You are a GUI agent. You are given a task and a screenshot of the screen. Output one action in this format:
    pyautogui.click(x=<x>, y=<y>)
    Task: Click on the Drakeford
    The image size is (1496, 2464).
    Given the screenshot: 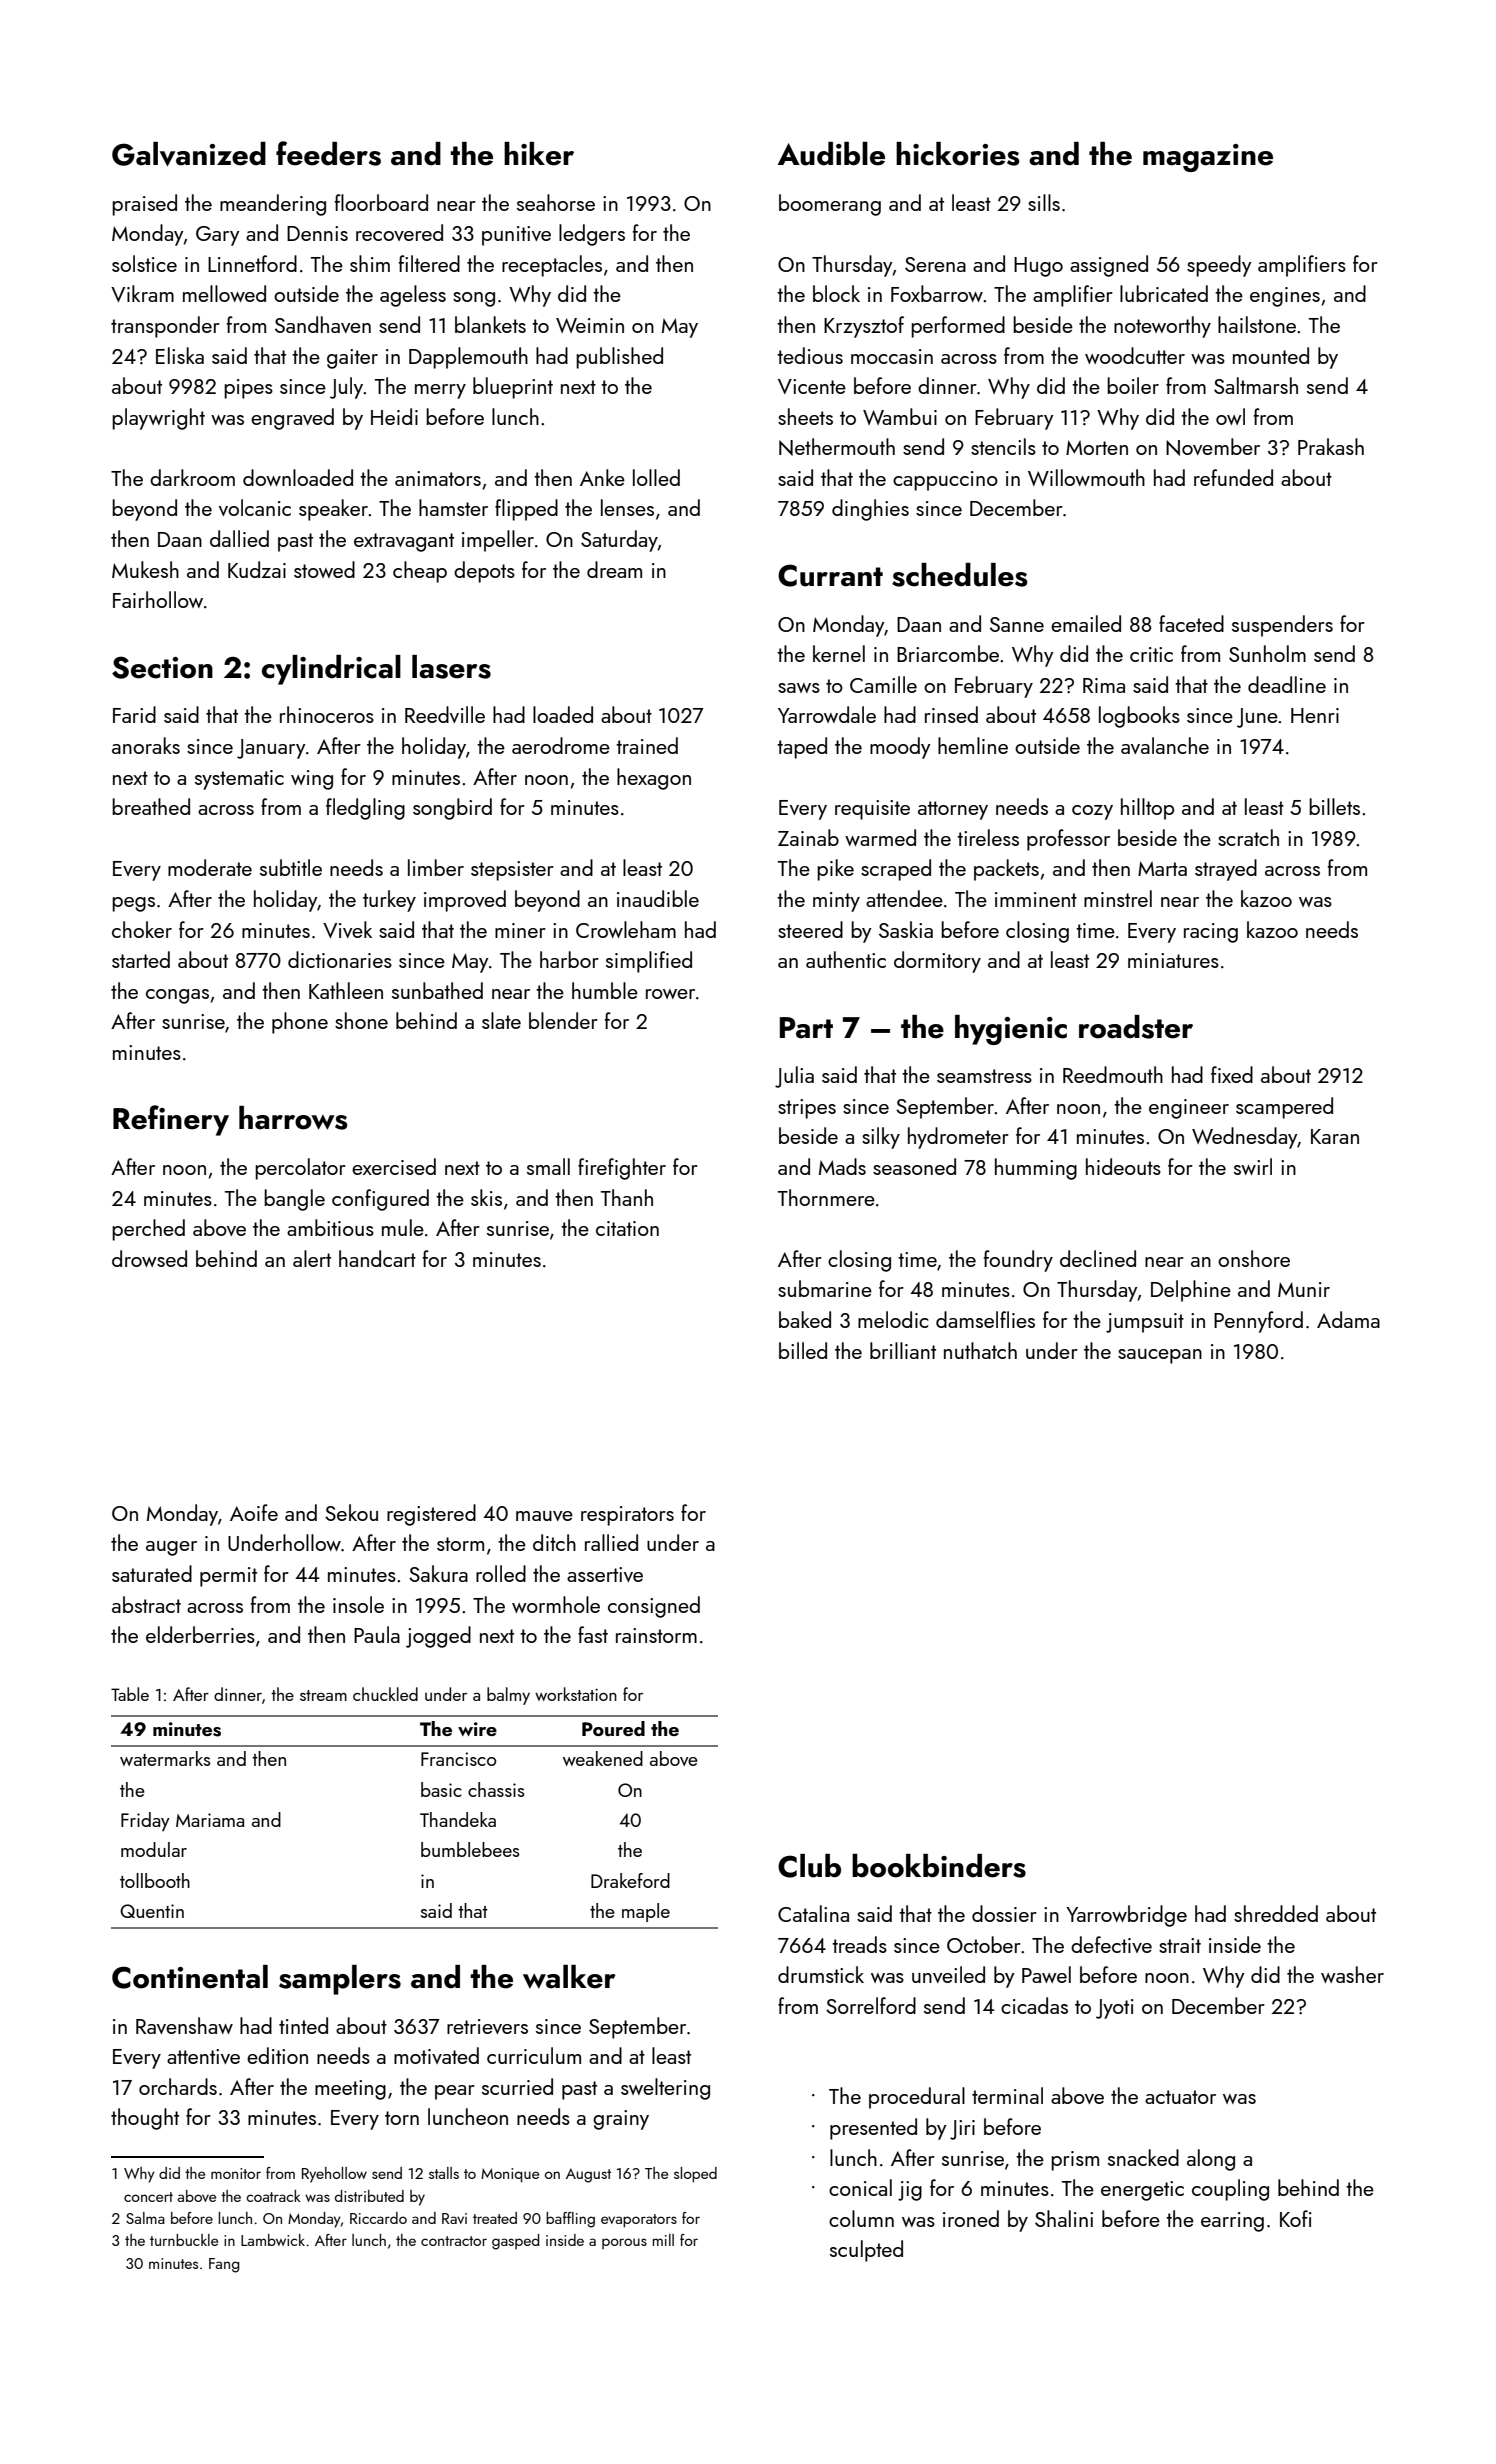 What is the action you would take?
    pyautogui.click(x=630, y=1880)
